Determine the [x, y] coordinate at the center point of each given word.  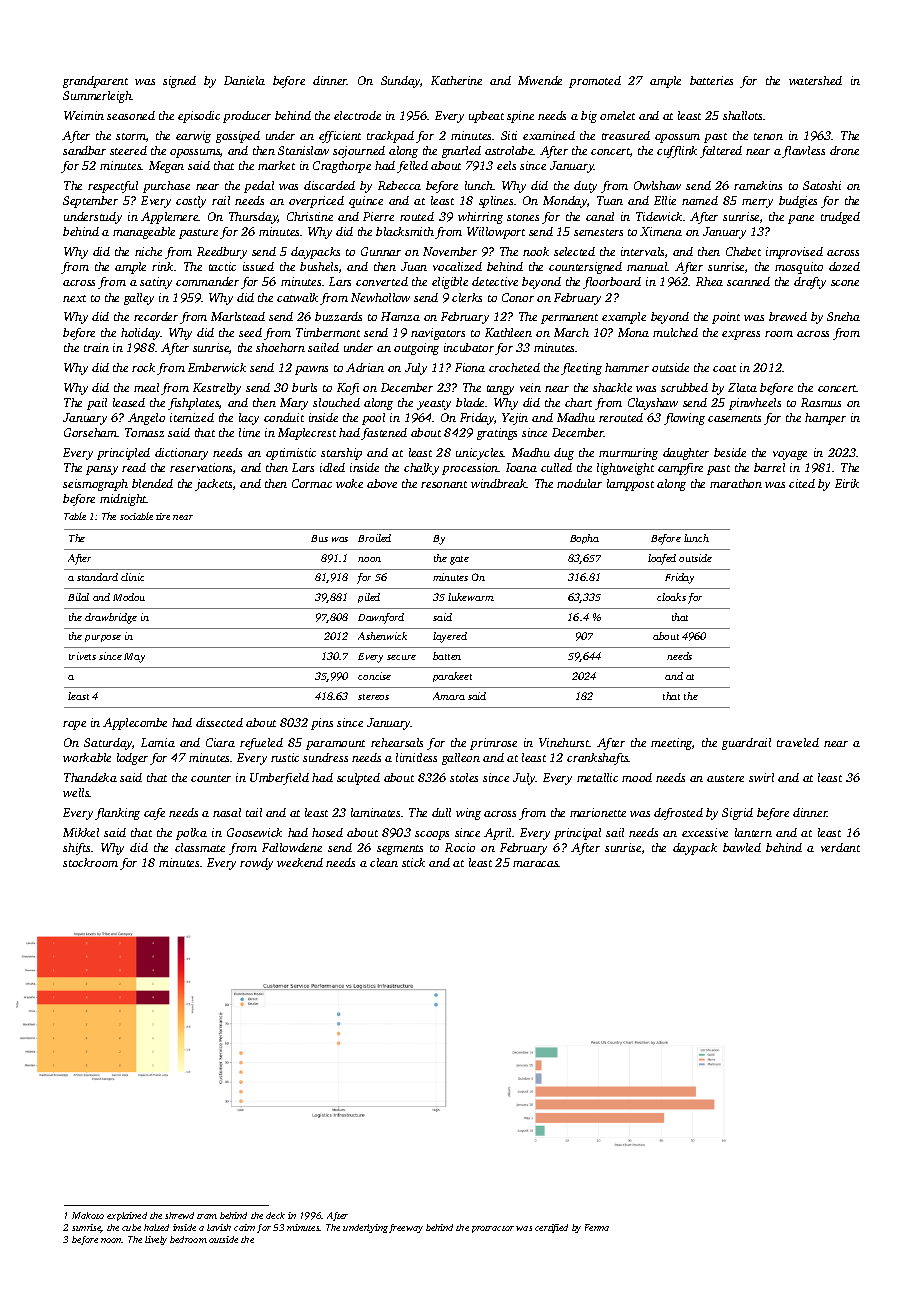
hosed [327, 832]
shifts [76, 849]
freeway [406, 1228]
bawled [742, 847]
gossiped [238, 137]
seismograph [95, 485]
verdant [840, 847]
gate [459, 560]
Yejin [515, 419]
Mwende [540, 80]
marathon [736, 483]
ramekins [758, 185]
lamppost [630, 485]
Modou [129, 597]
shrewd [179, 1215]
